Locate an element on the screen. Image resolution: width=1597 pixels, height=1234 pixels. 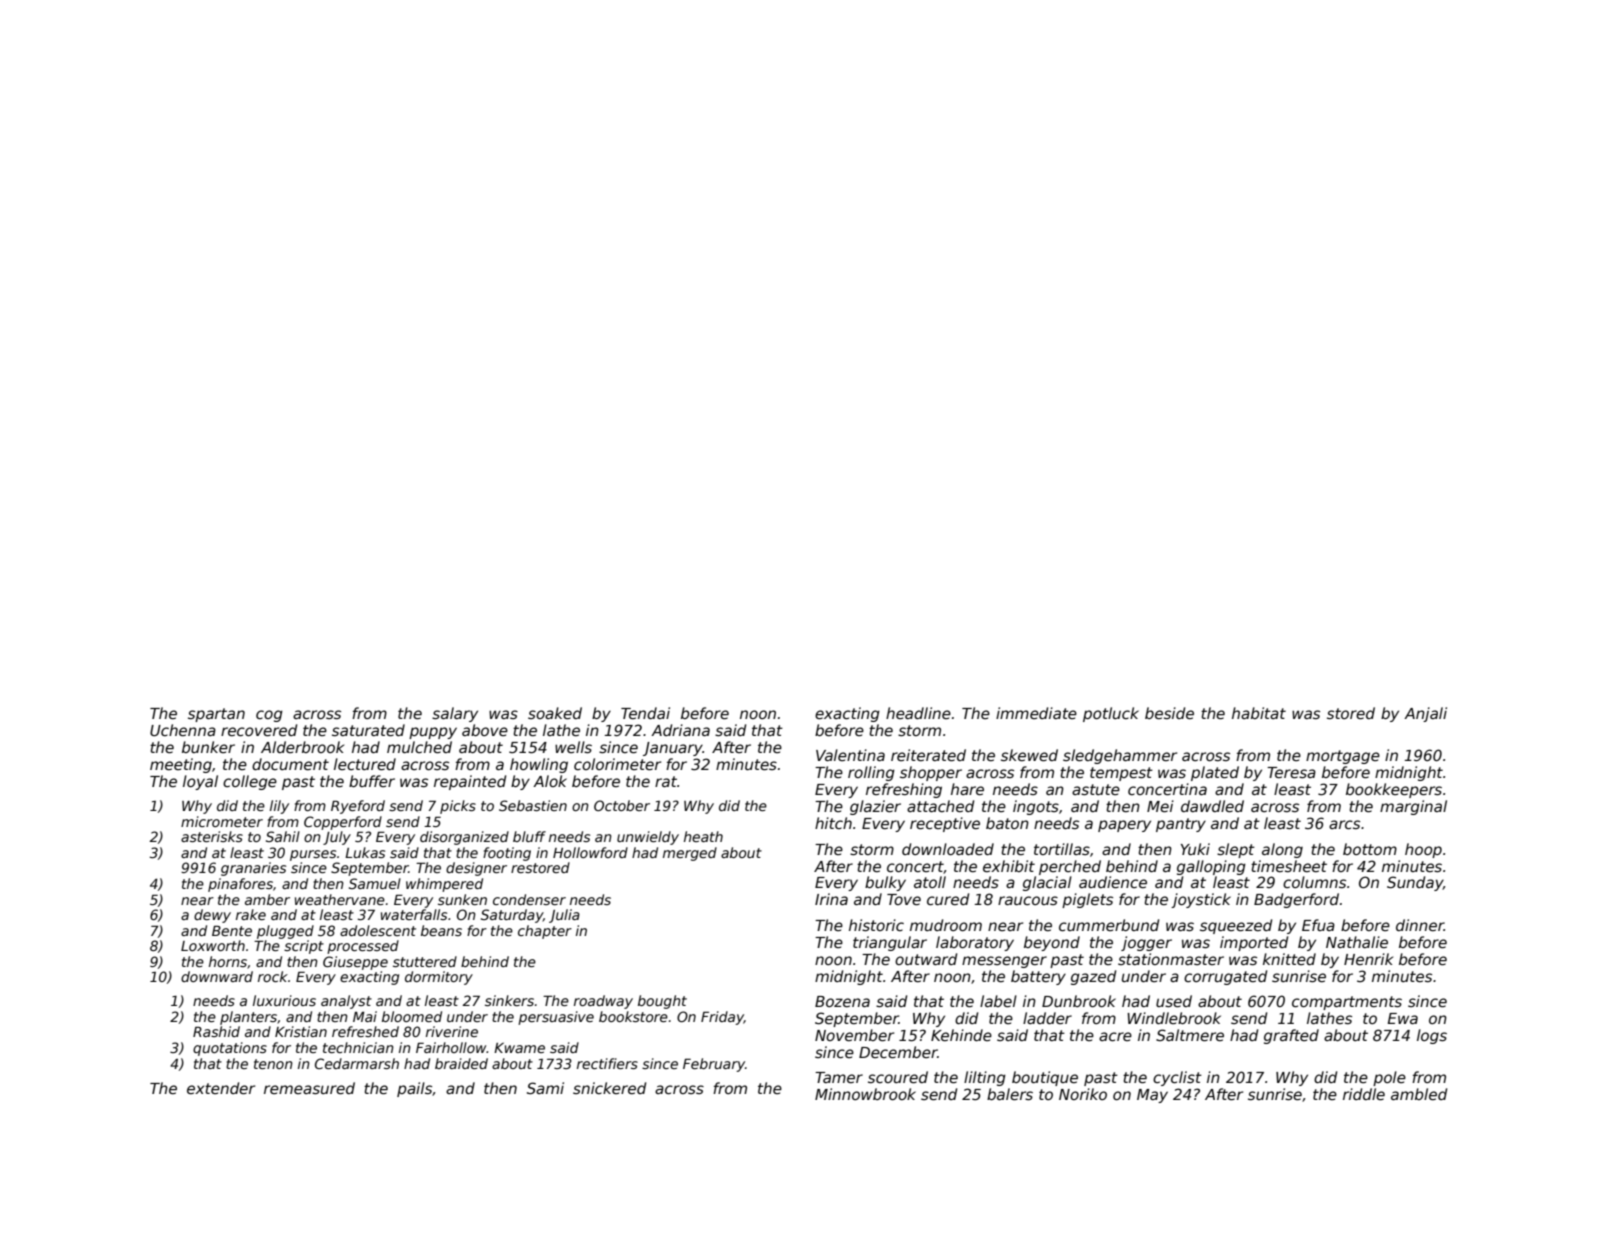
arcs is located at coordinates (1344, 824).
